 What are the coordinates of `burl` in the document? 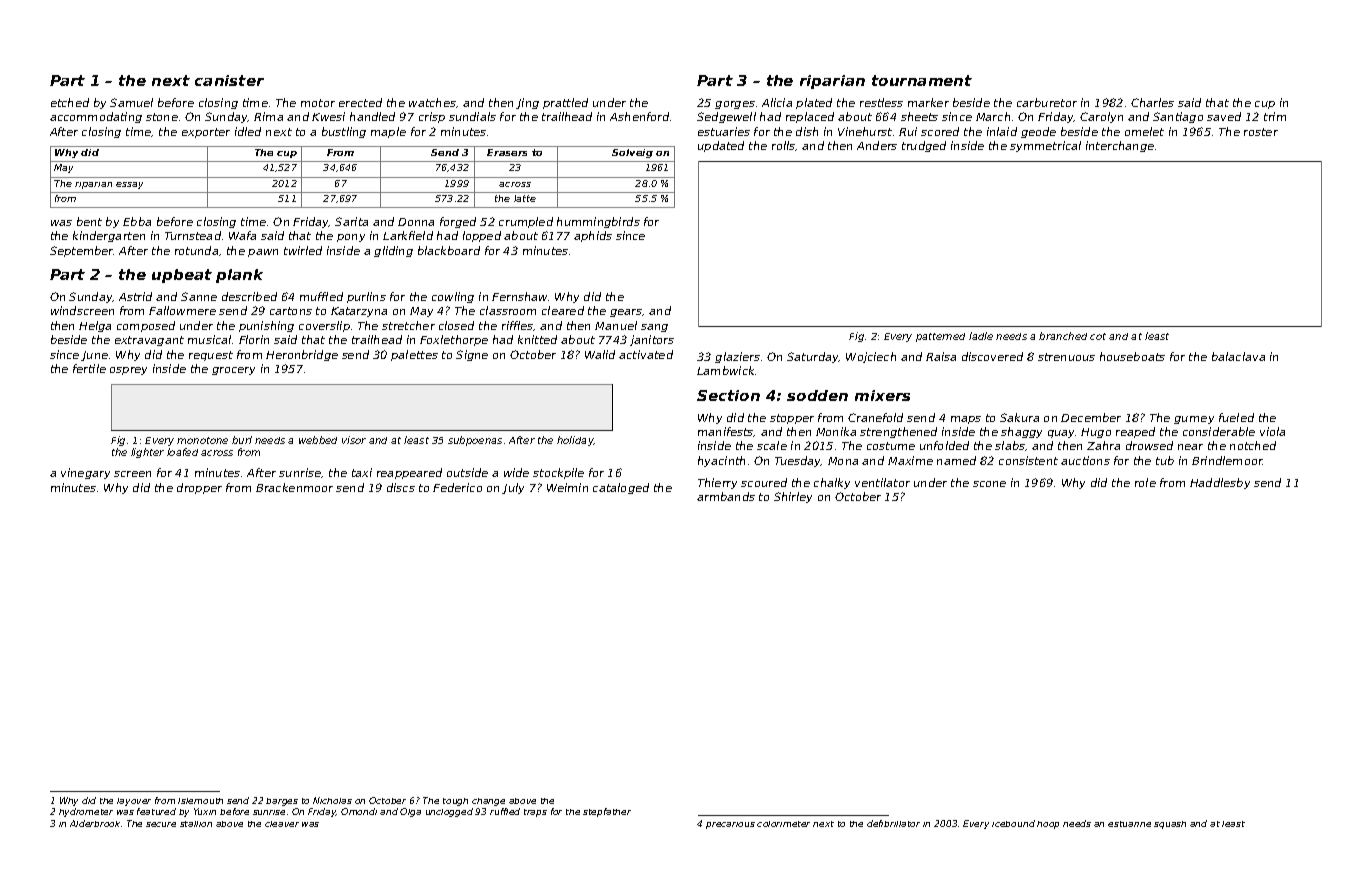 It's located at (242, 440).
